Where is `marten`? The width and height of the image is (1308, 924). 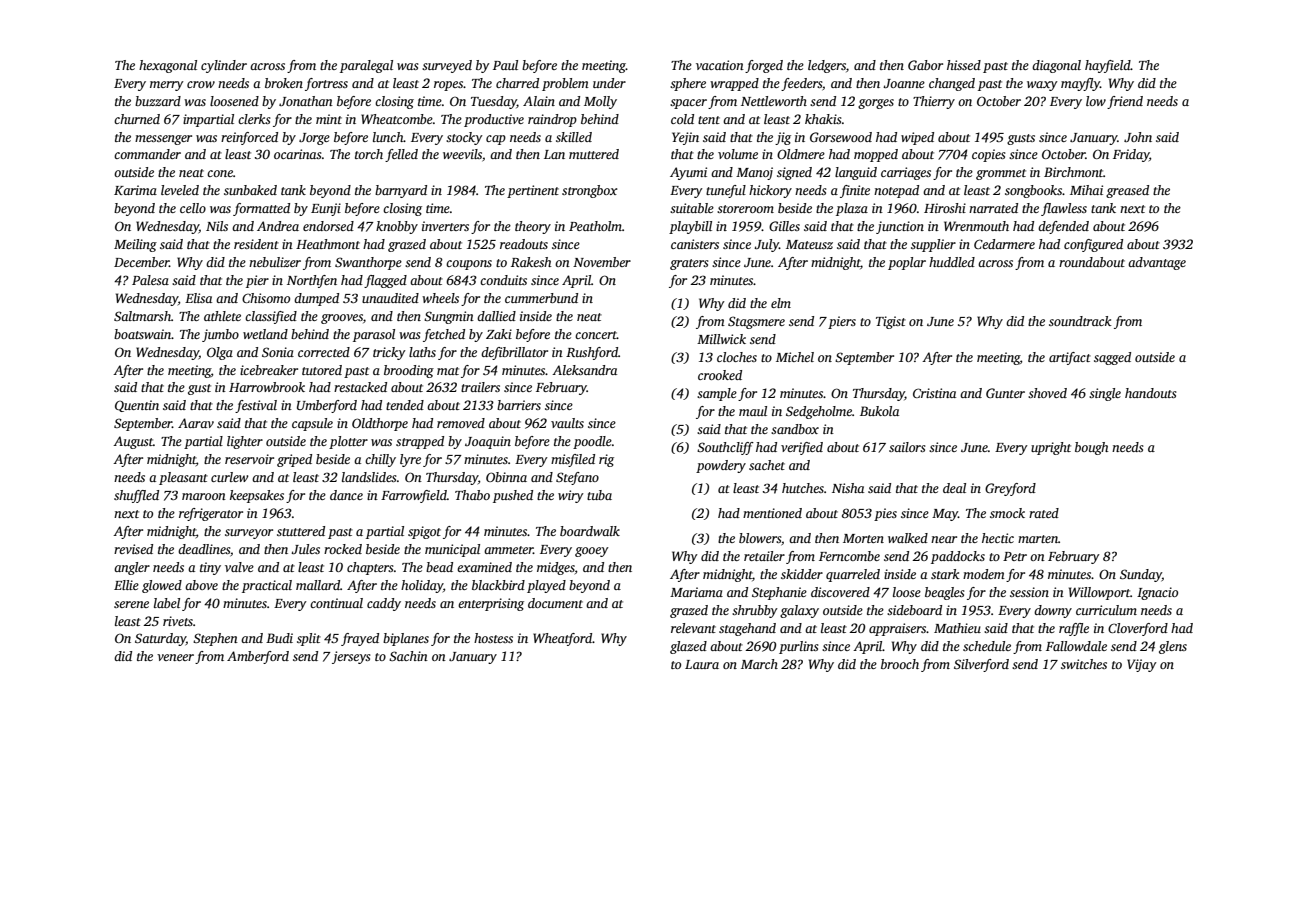
marten is located at coordinates (1038, 539).
